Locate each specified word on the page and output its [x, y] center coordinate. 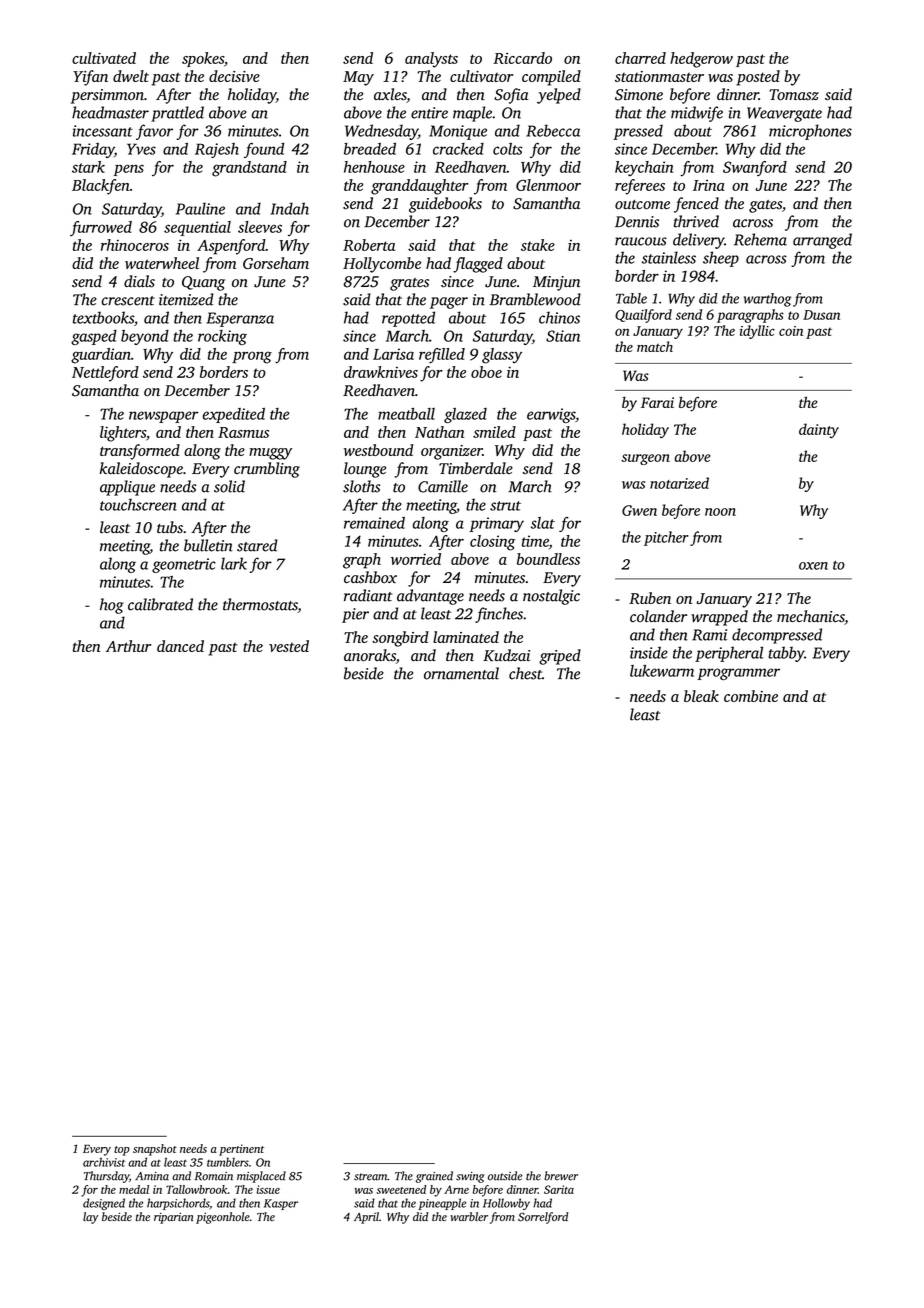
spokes [203, 59]
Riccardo [522, 58]
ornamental [461, 673]
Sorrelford [543, 1218]
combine [751, 696]
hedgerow [701, 60]
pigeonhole [223, 1218]
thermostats [260, 605]
